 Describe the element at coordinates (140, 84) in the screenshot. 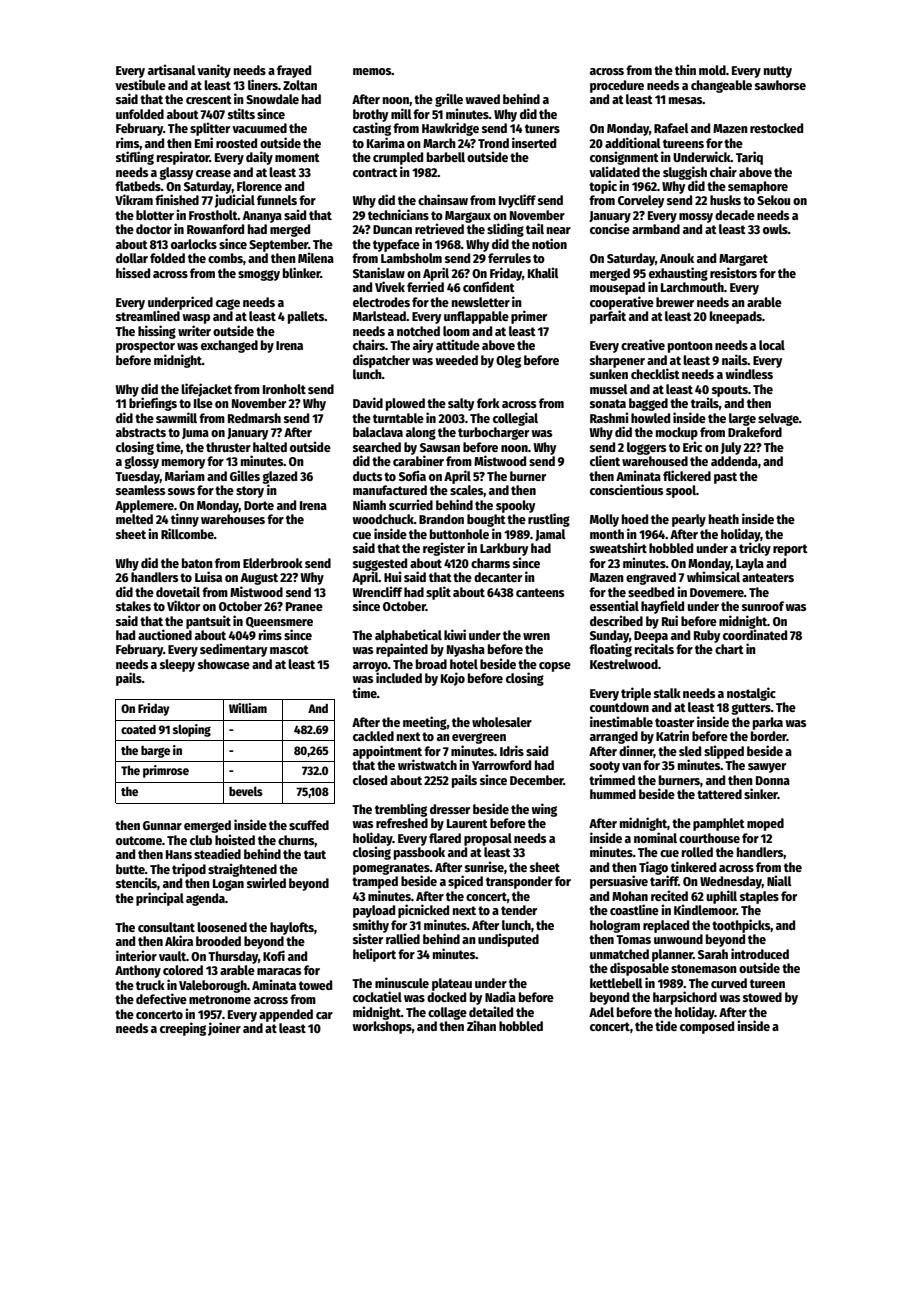

I see `vestibule` at that location.
